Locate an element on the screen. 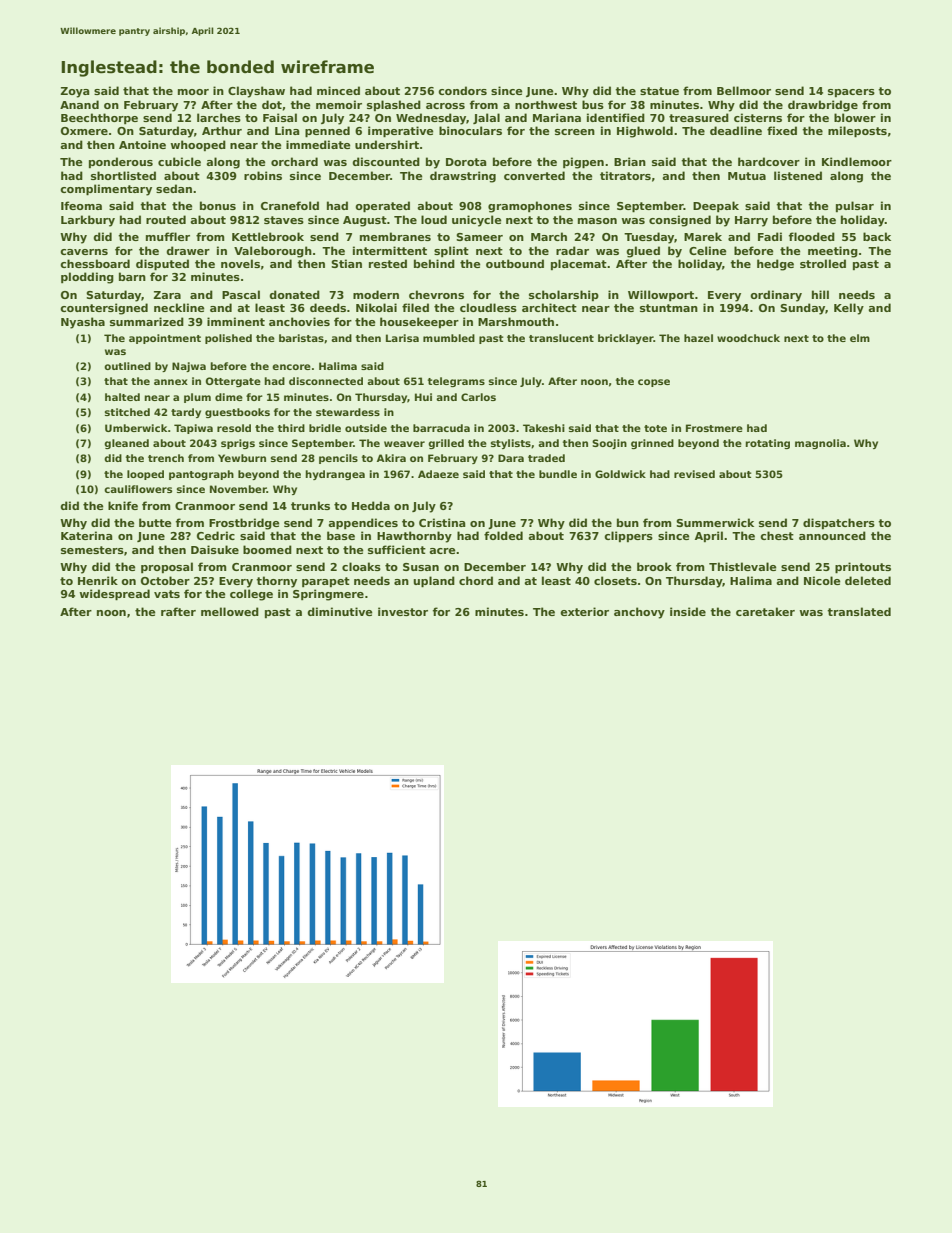 The height and width of the screenshot is (1233, 952). knife is located at coordinates (123, 505).
